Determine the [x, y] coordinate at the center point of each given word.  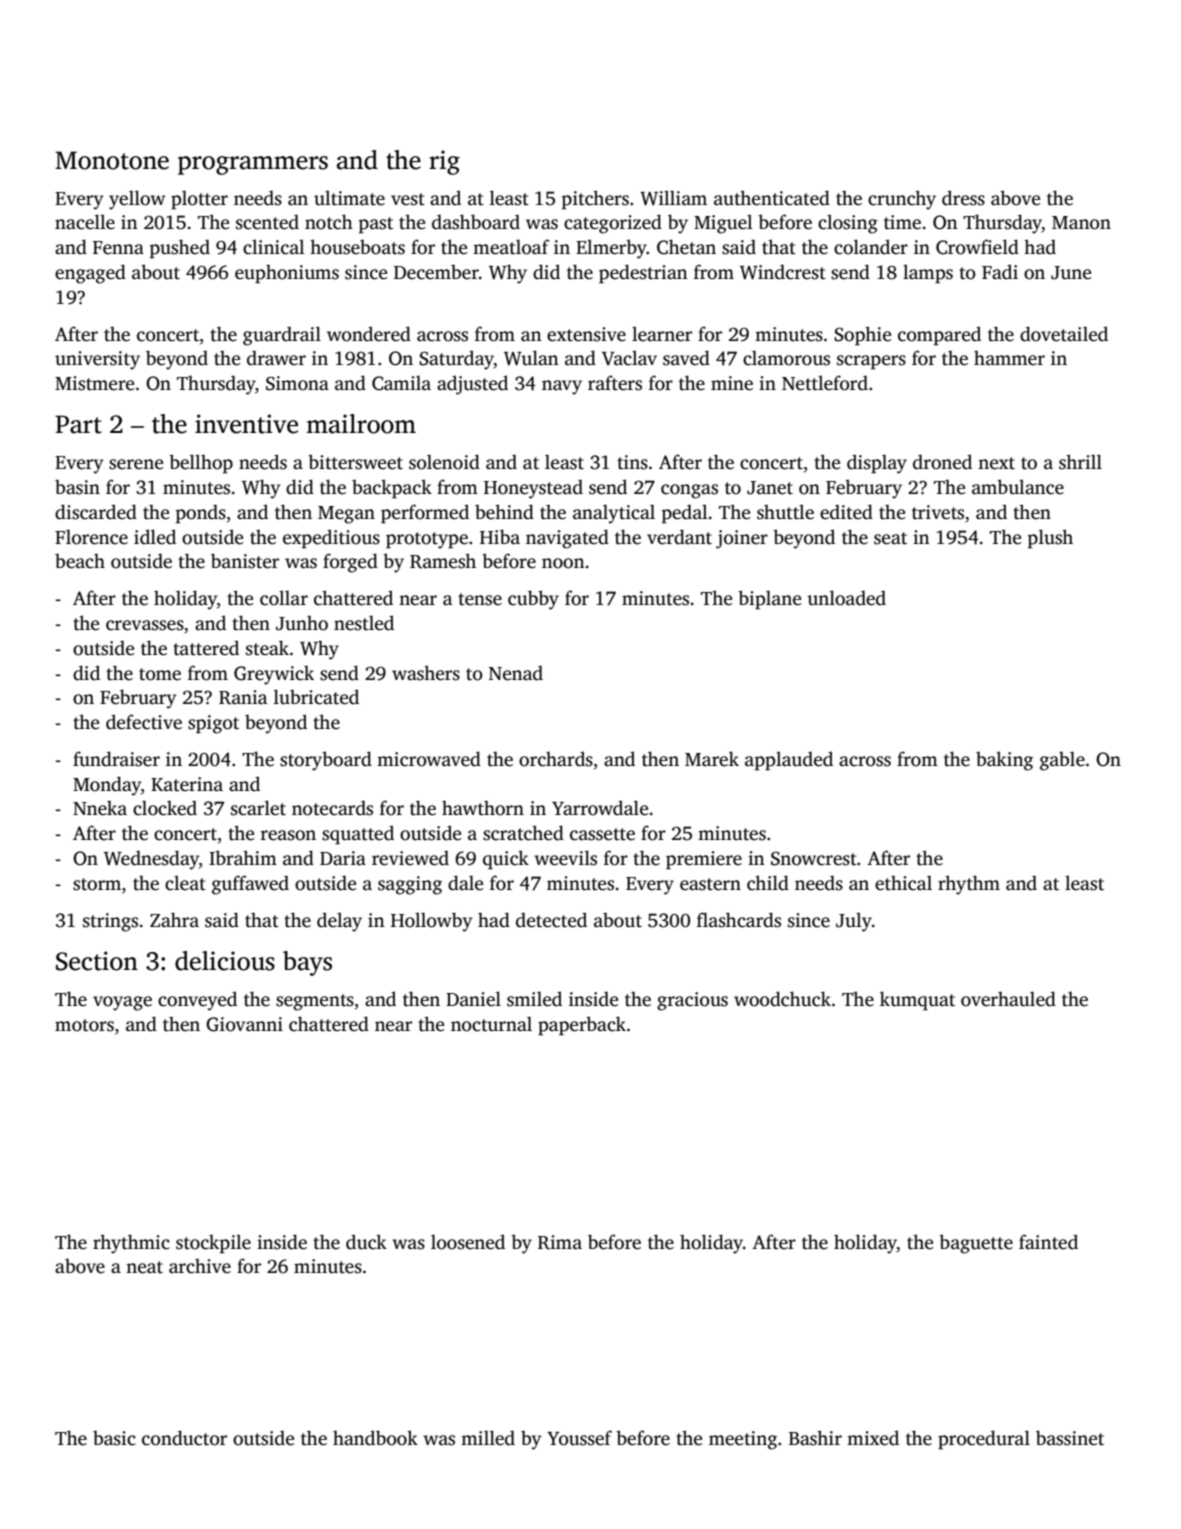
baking [1004, 761]
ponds [201, 514]
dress [963, 198]
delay [339, 922]
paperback [582, 1026]
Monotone [112, 160]
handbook [375, 1438]
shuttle [785, 512]
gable [1062, 761]
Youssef [579, 1438]
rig [444, 162]
